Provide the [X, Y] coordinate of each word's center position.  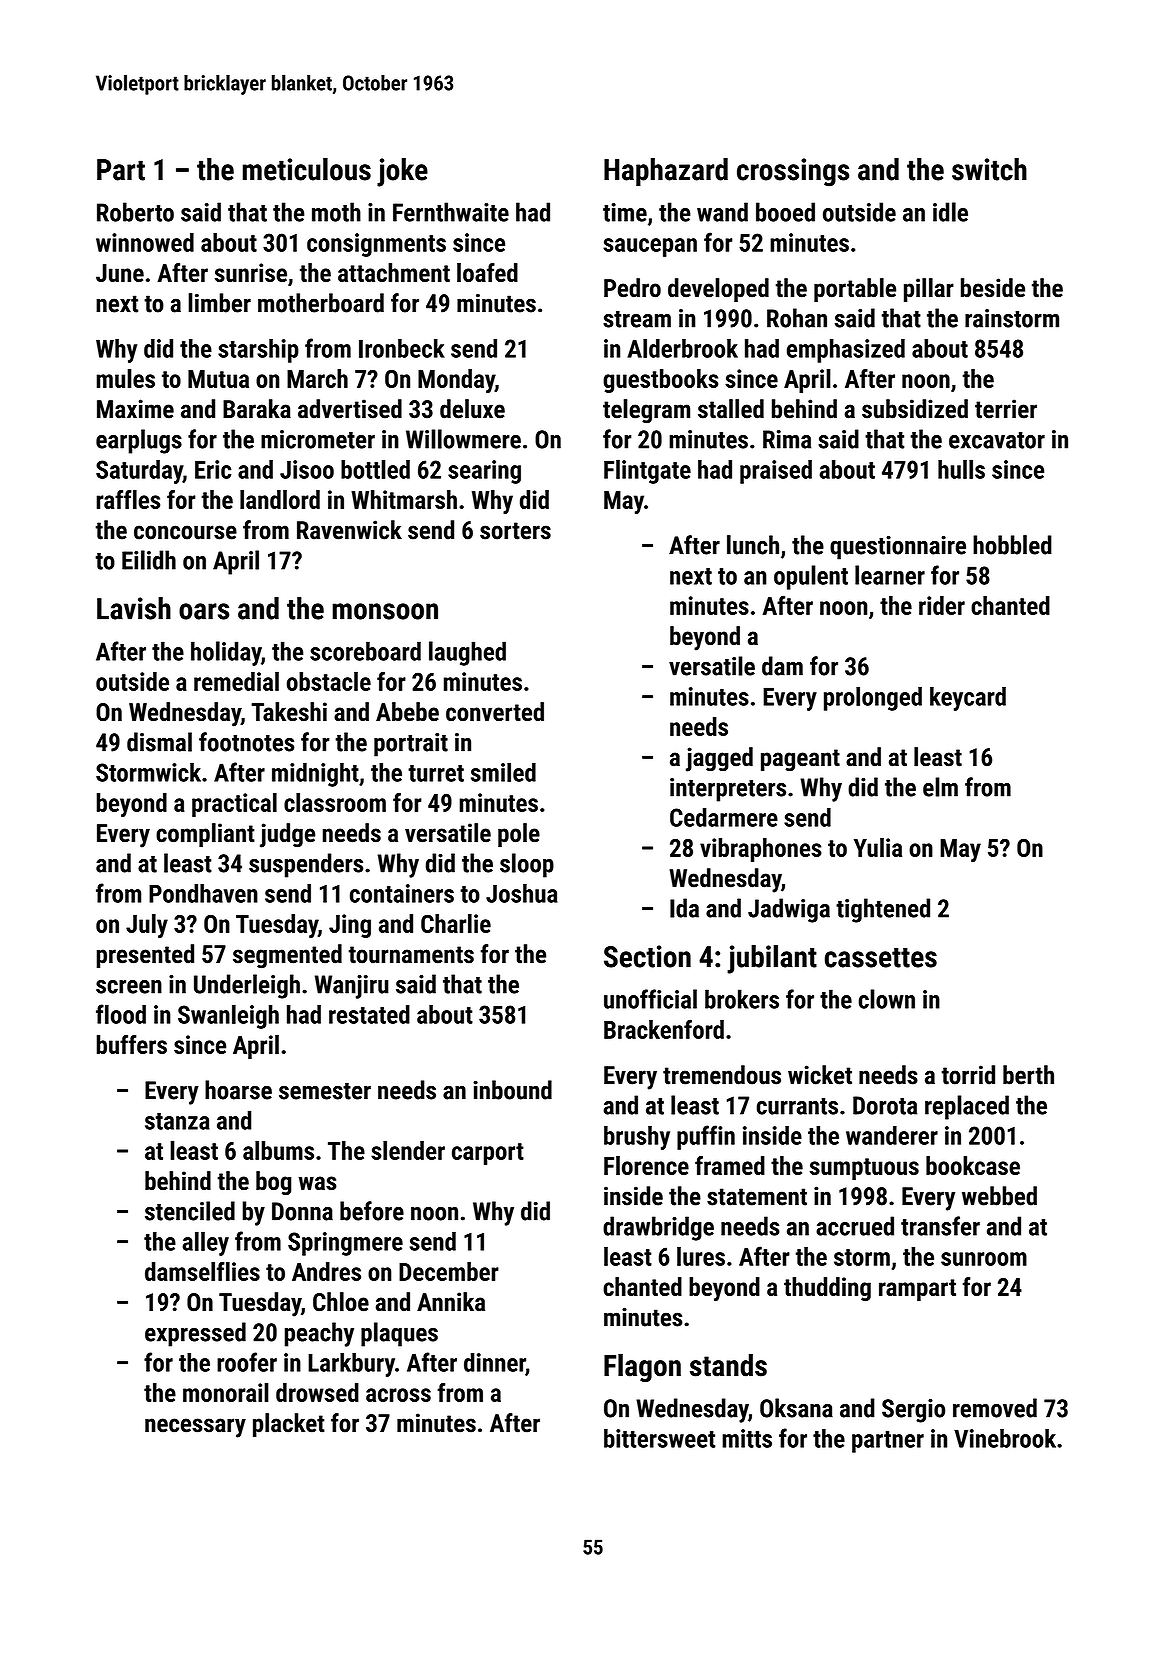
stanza [177, 1121]
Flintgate [647, 471]
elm [940, 787]
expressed [195, 1334]
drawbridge [658, 1228]
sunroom [984, 1259]
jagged [719, 759]
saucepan [650, 247]
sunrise [251, 272]
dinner [495, 1362]
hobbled [1012, 545]
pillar [929, 290]
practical [234, 805]
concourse [185, 532]
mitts [747, 1438]
